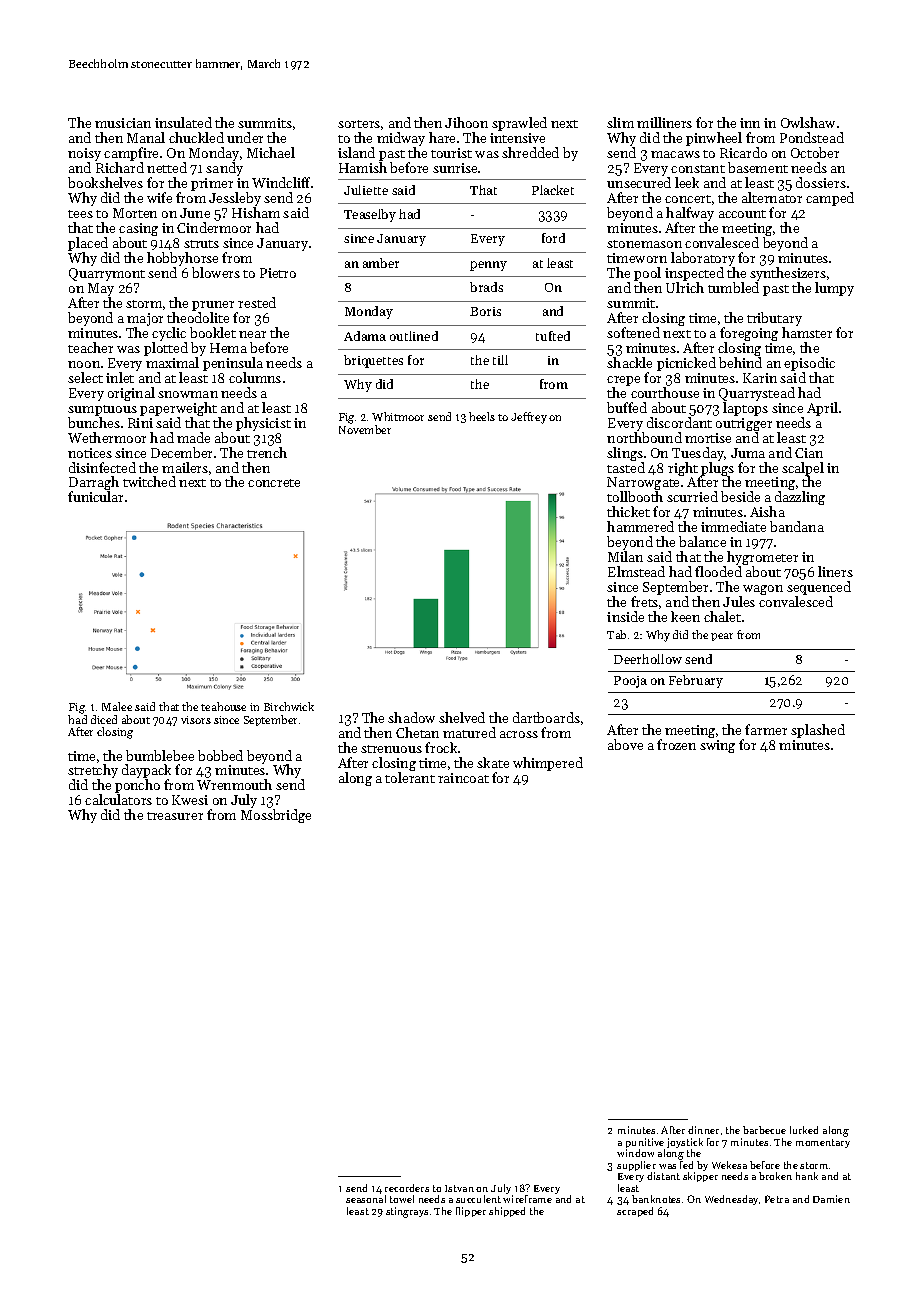  What do you see at coordinates (635, 1212) in the page?
I see `scraped` at bounding box center [635, 1212].
